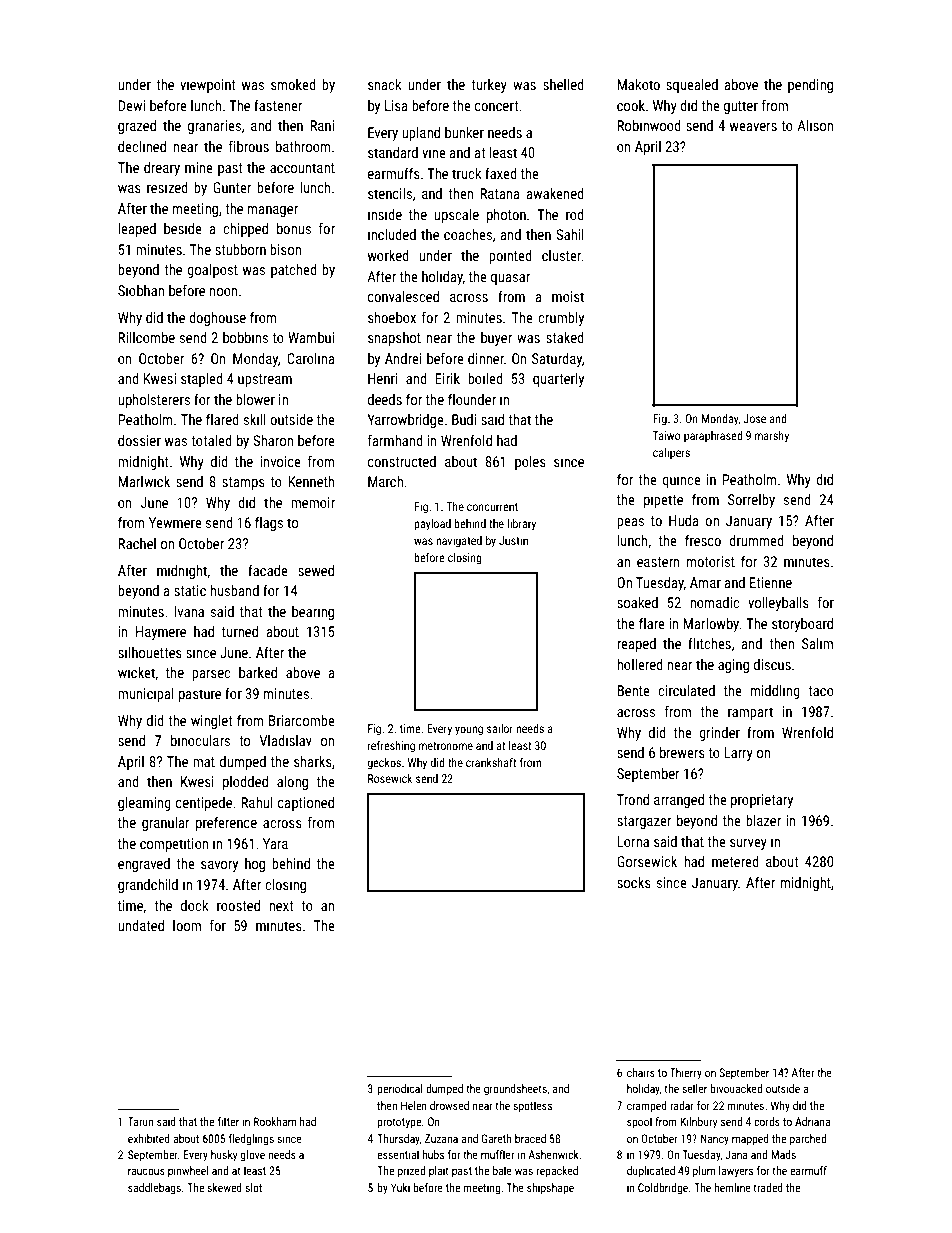  I want to click on Gareth, so click(496, 1138).
